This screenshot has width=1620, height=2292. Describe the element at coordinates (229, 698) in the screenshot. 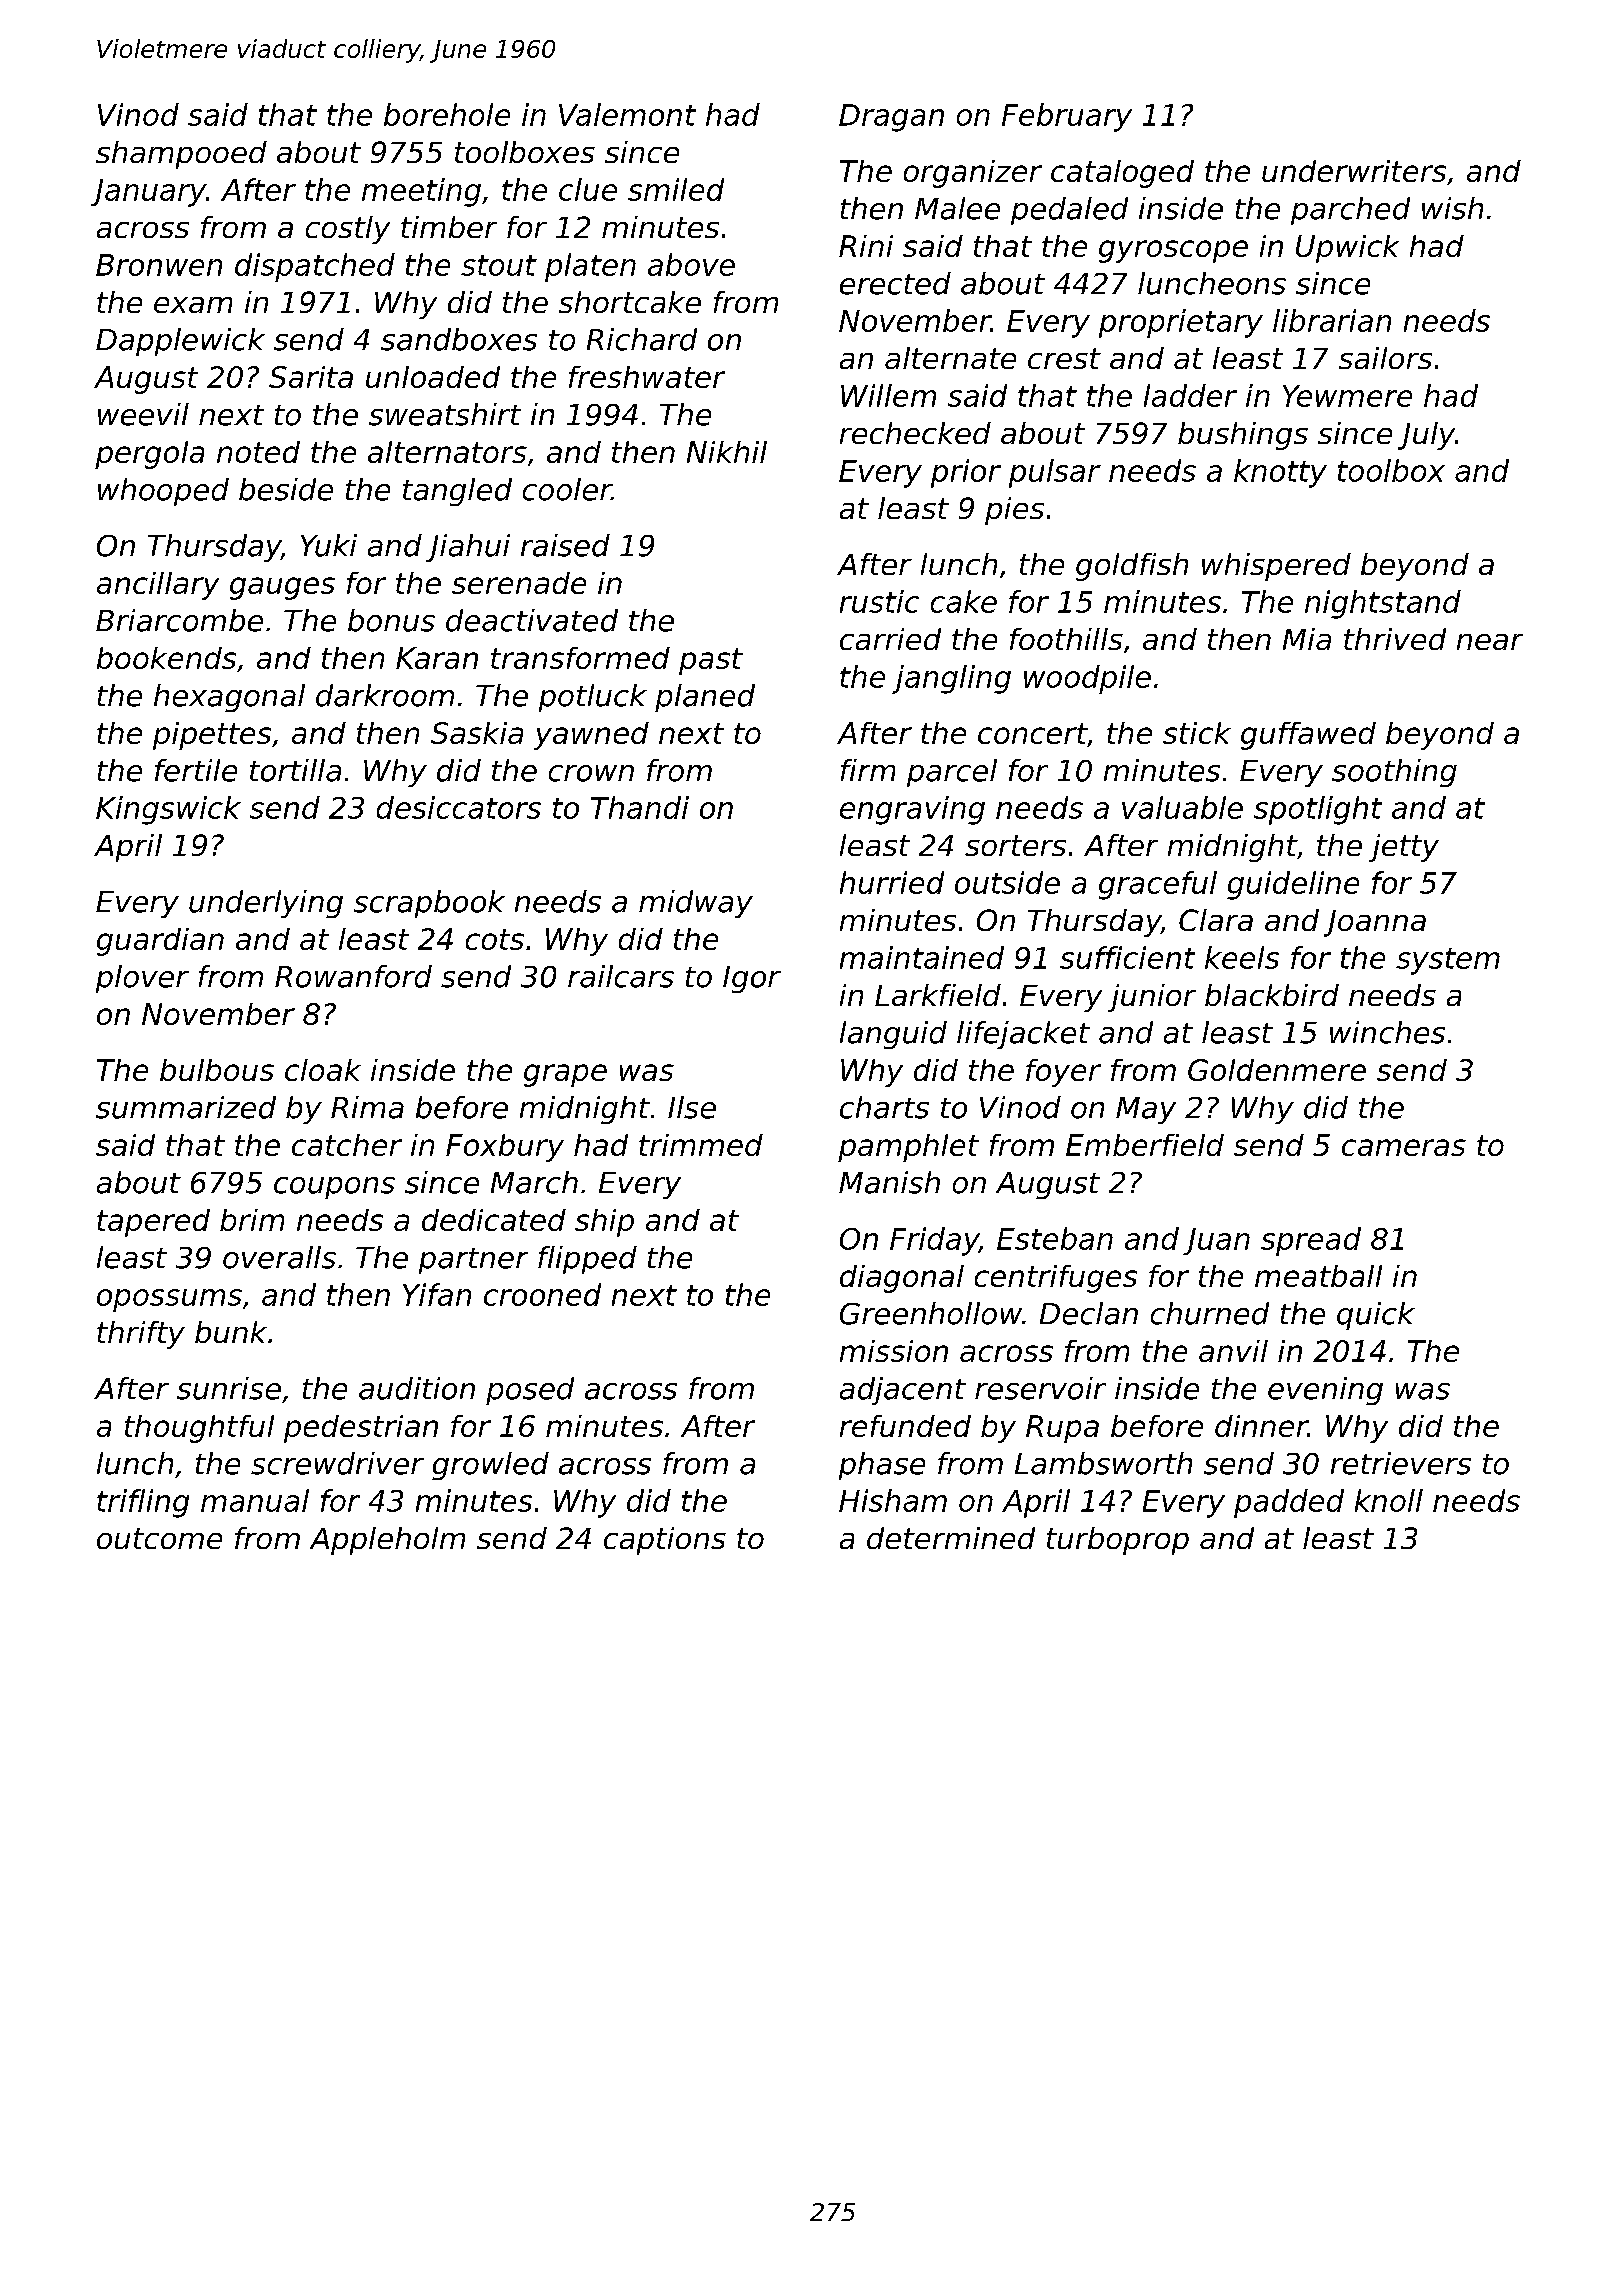

I see `hexagonal` at that location.
